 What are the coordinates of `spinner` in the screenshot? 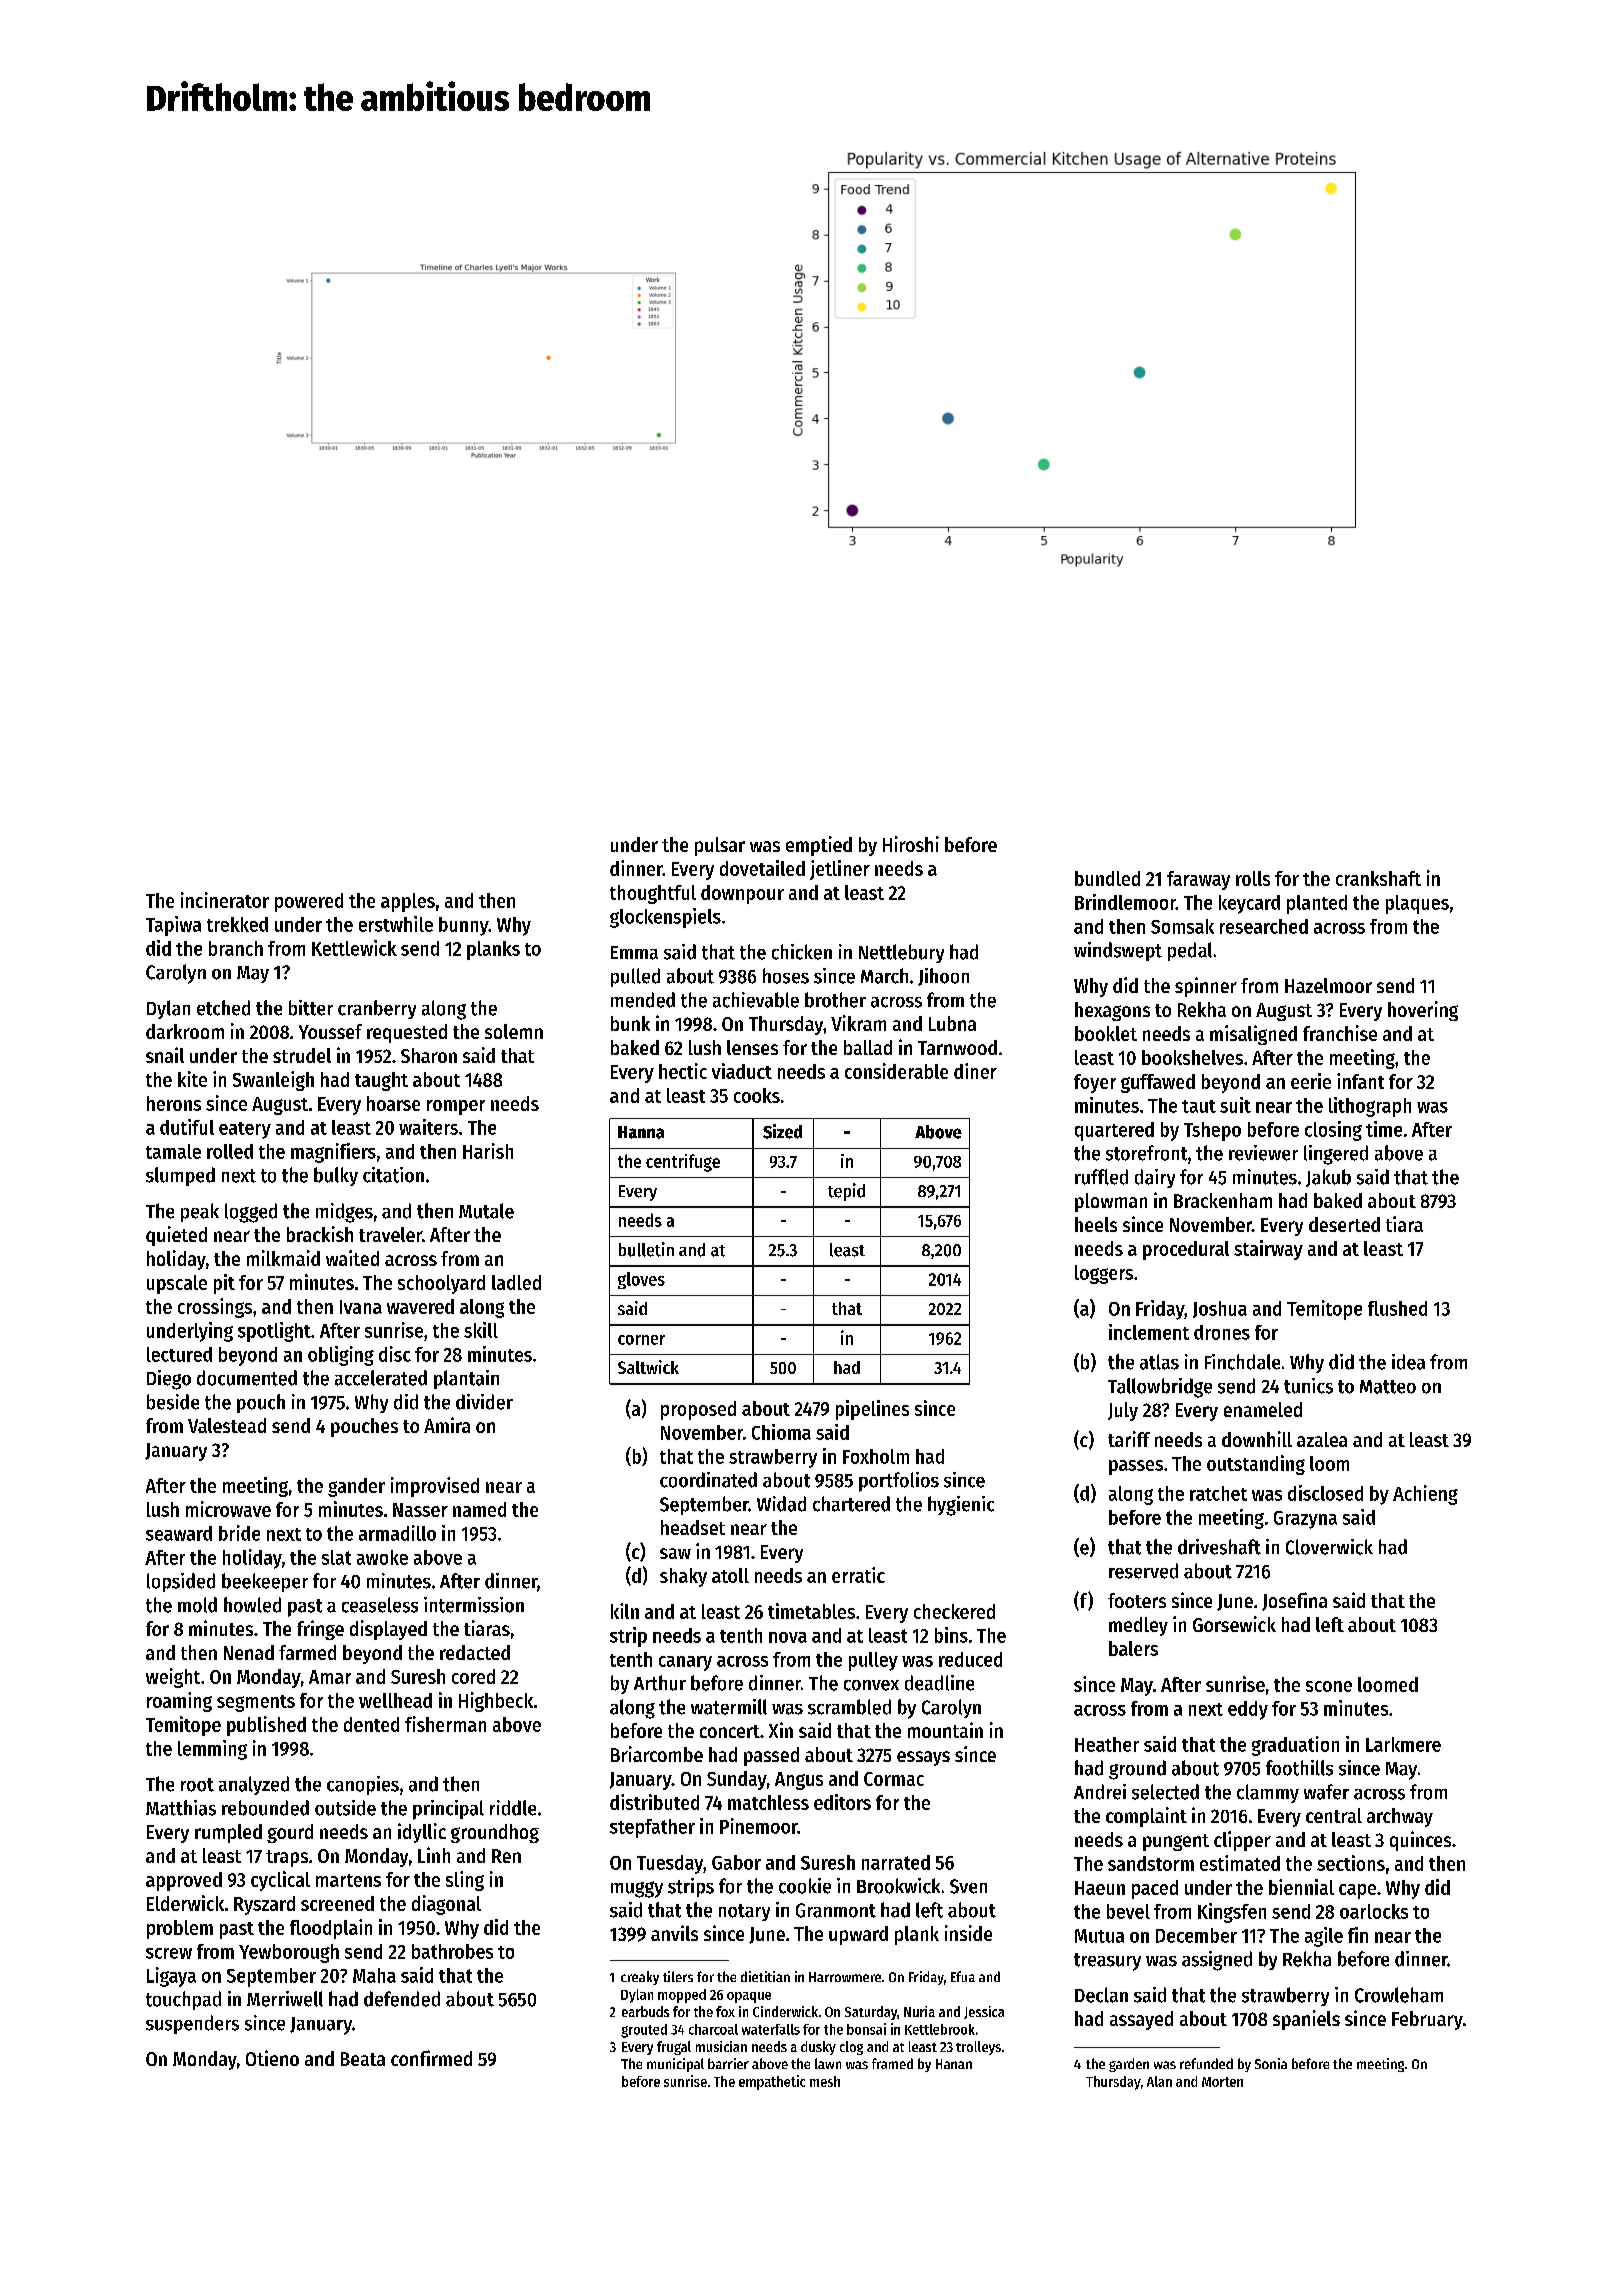 It's located at (1206, 987).
